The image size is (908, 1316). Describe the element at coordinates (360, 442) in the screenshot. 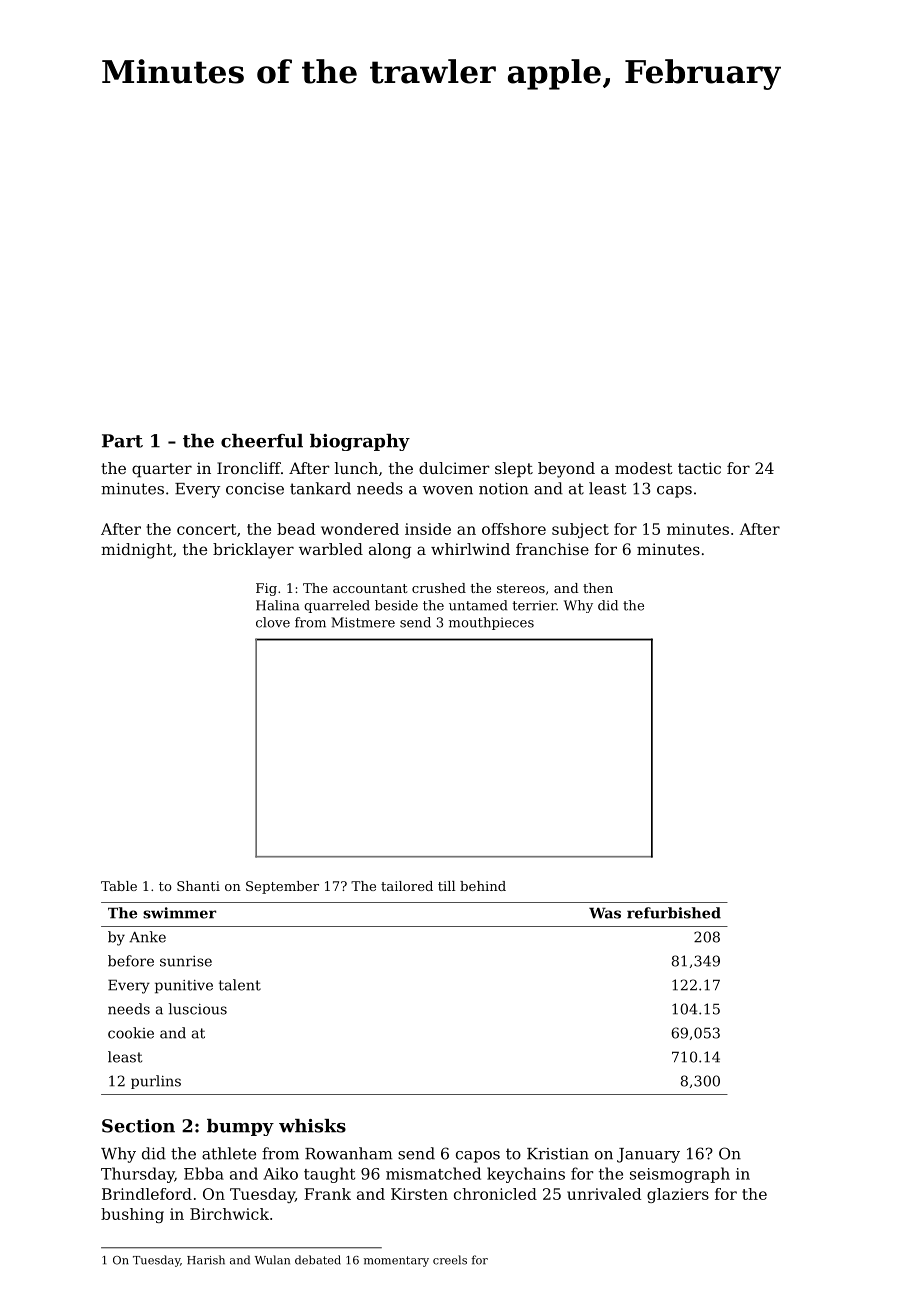

I see `biography` at that location.
